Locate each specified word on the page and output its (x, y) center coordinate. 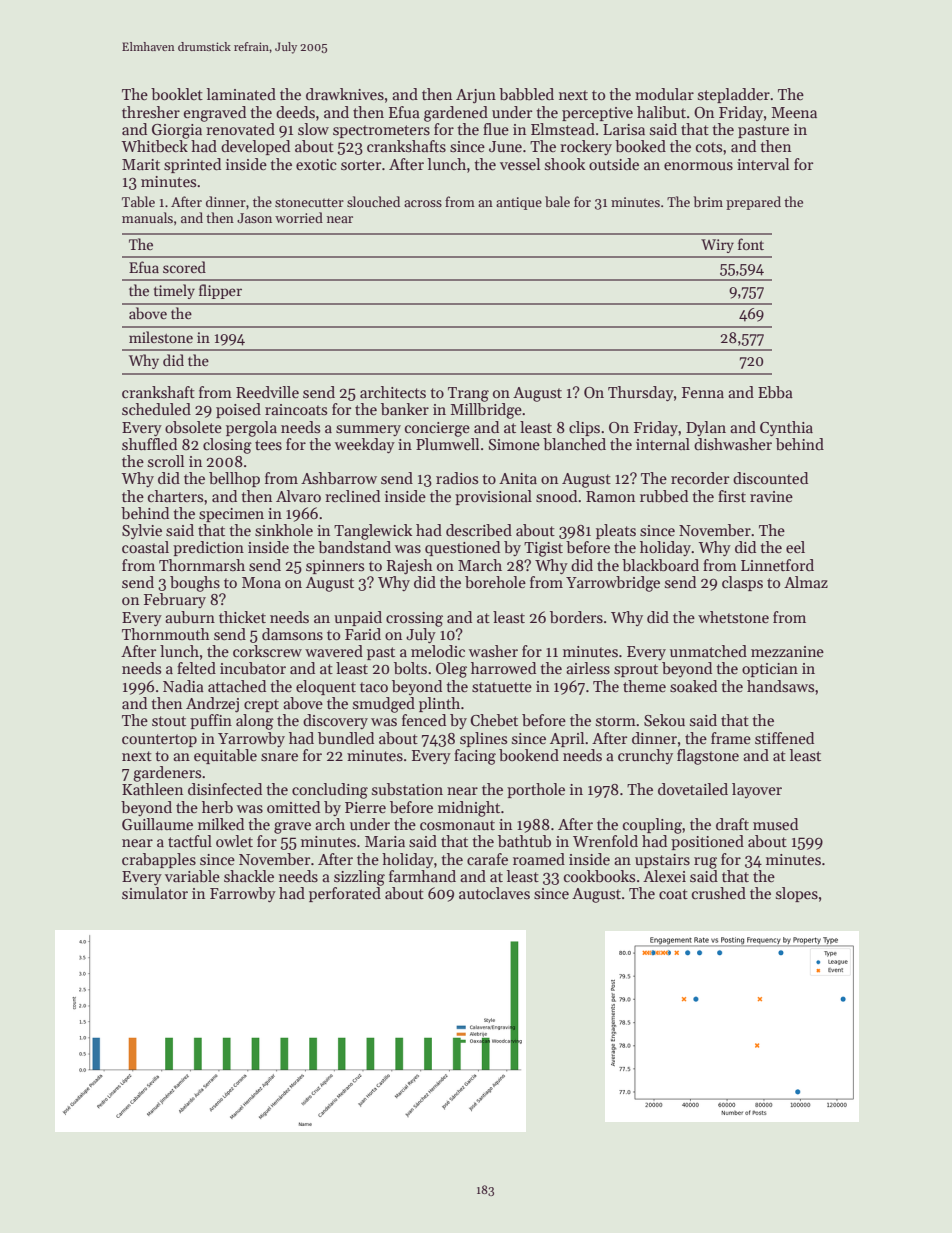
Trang (468, 394)
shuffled (149, 444)
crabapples (159, 860)
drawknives (345, 94)
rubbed (664, 496)
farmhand (422, 876)
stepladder (734, 95)
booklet (177, 94)
